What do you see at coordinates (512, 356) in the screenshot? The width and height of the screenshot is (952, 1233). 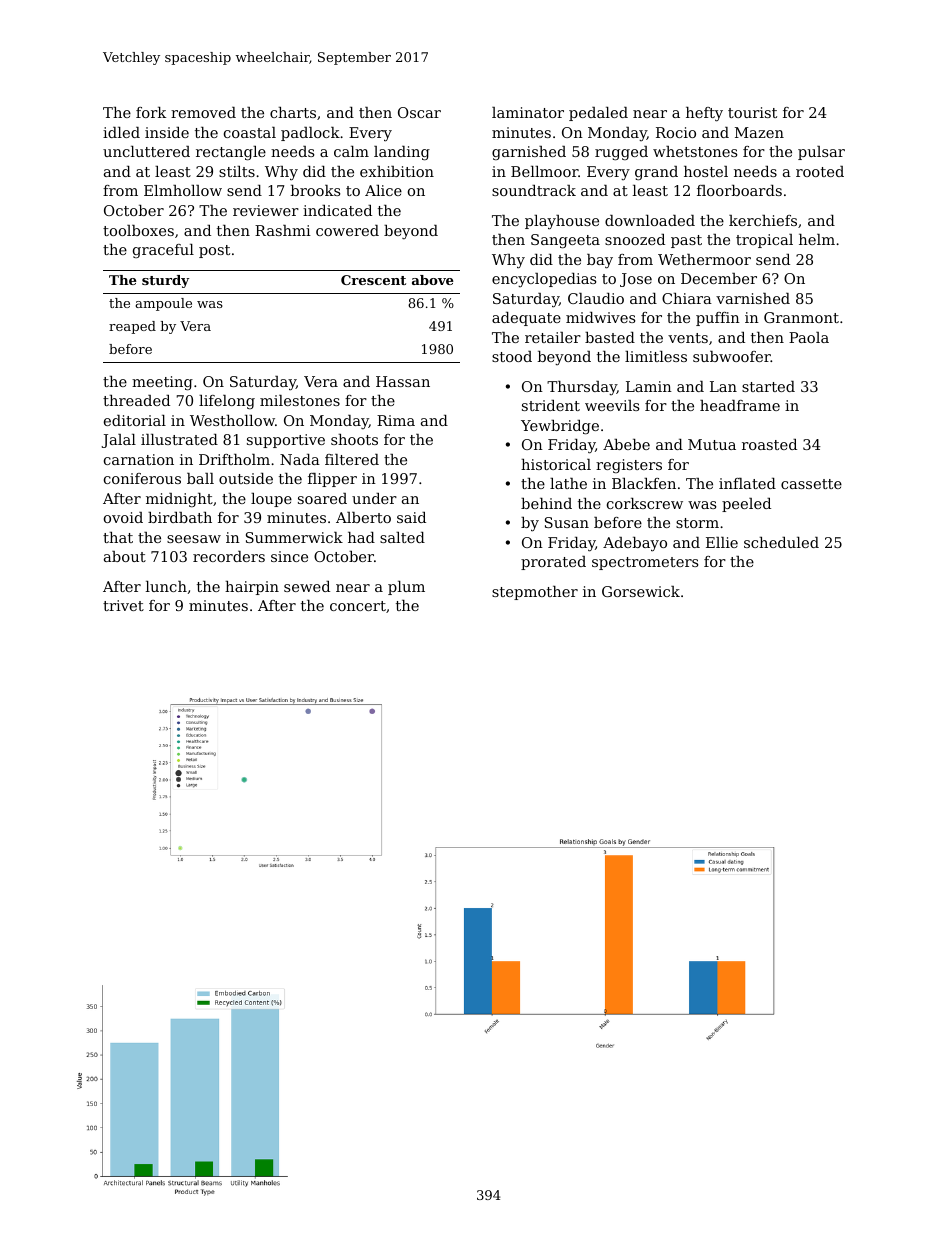 I see `stood` at bounding box center [512, 356].
